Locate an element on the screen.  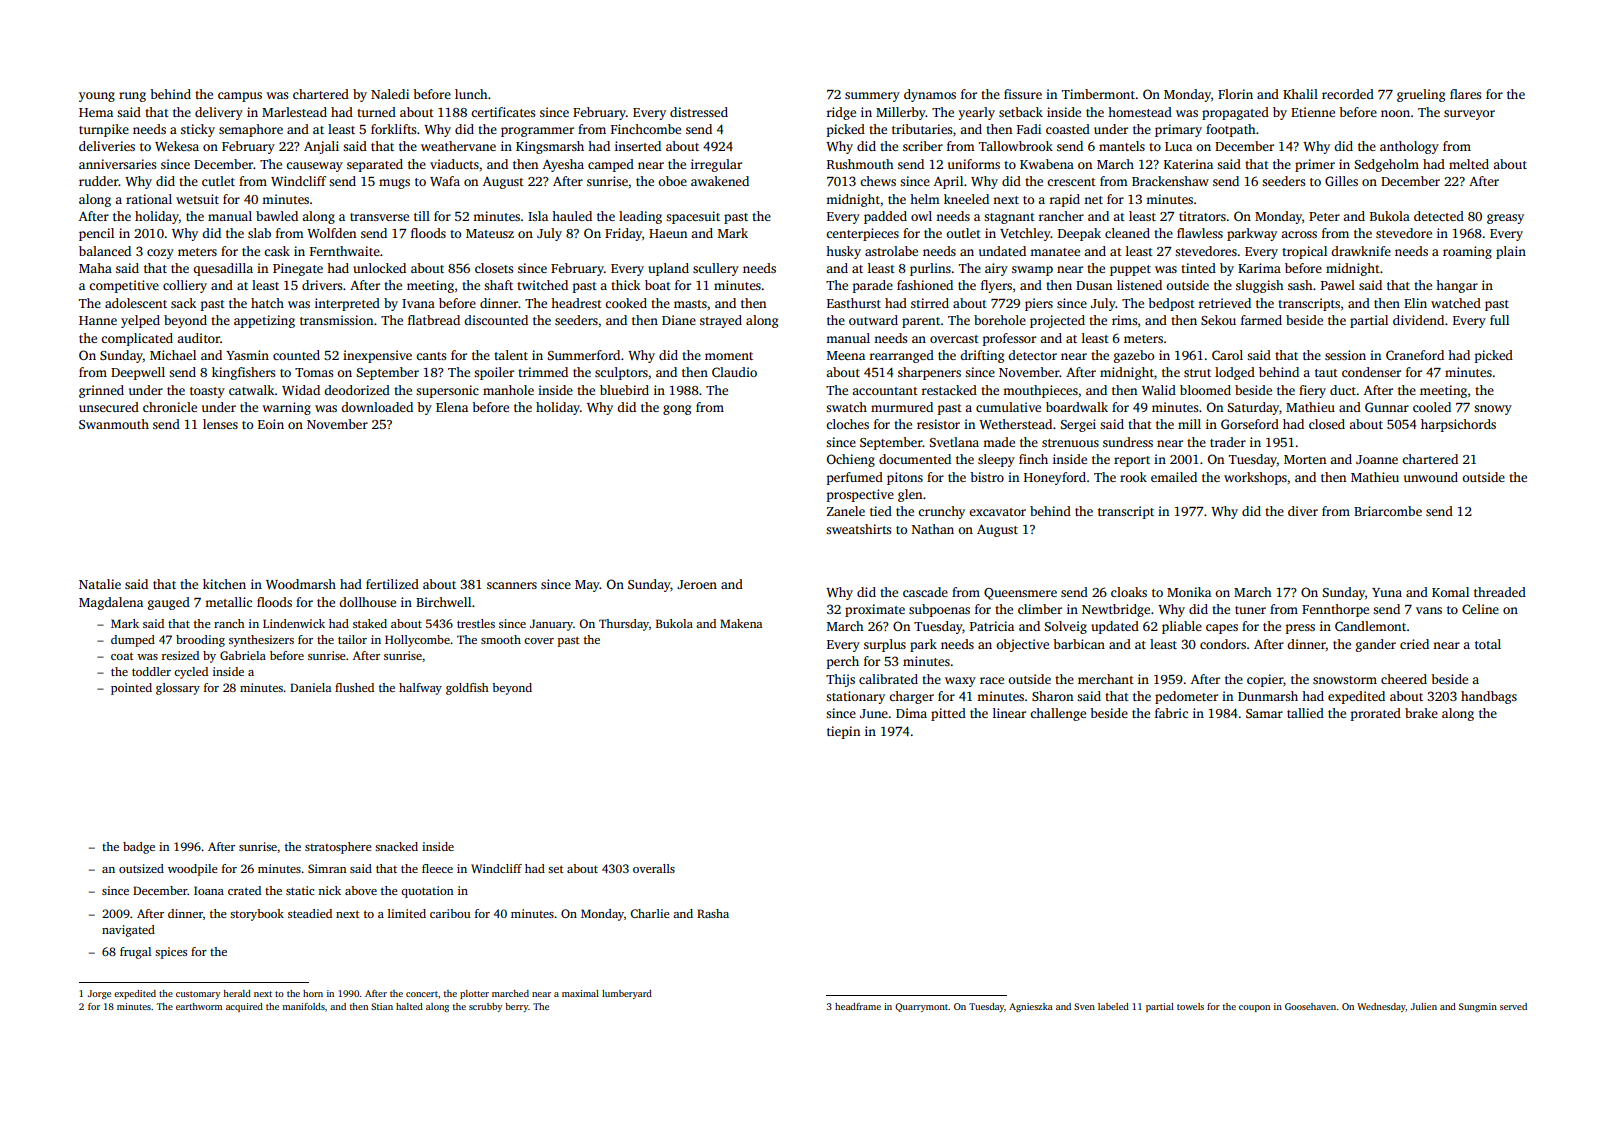
made is located at coordinates (999, 442).
